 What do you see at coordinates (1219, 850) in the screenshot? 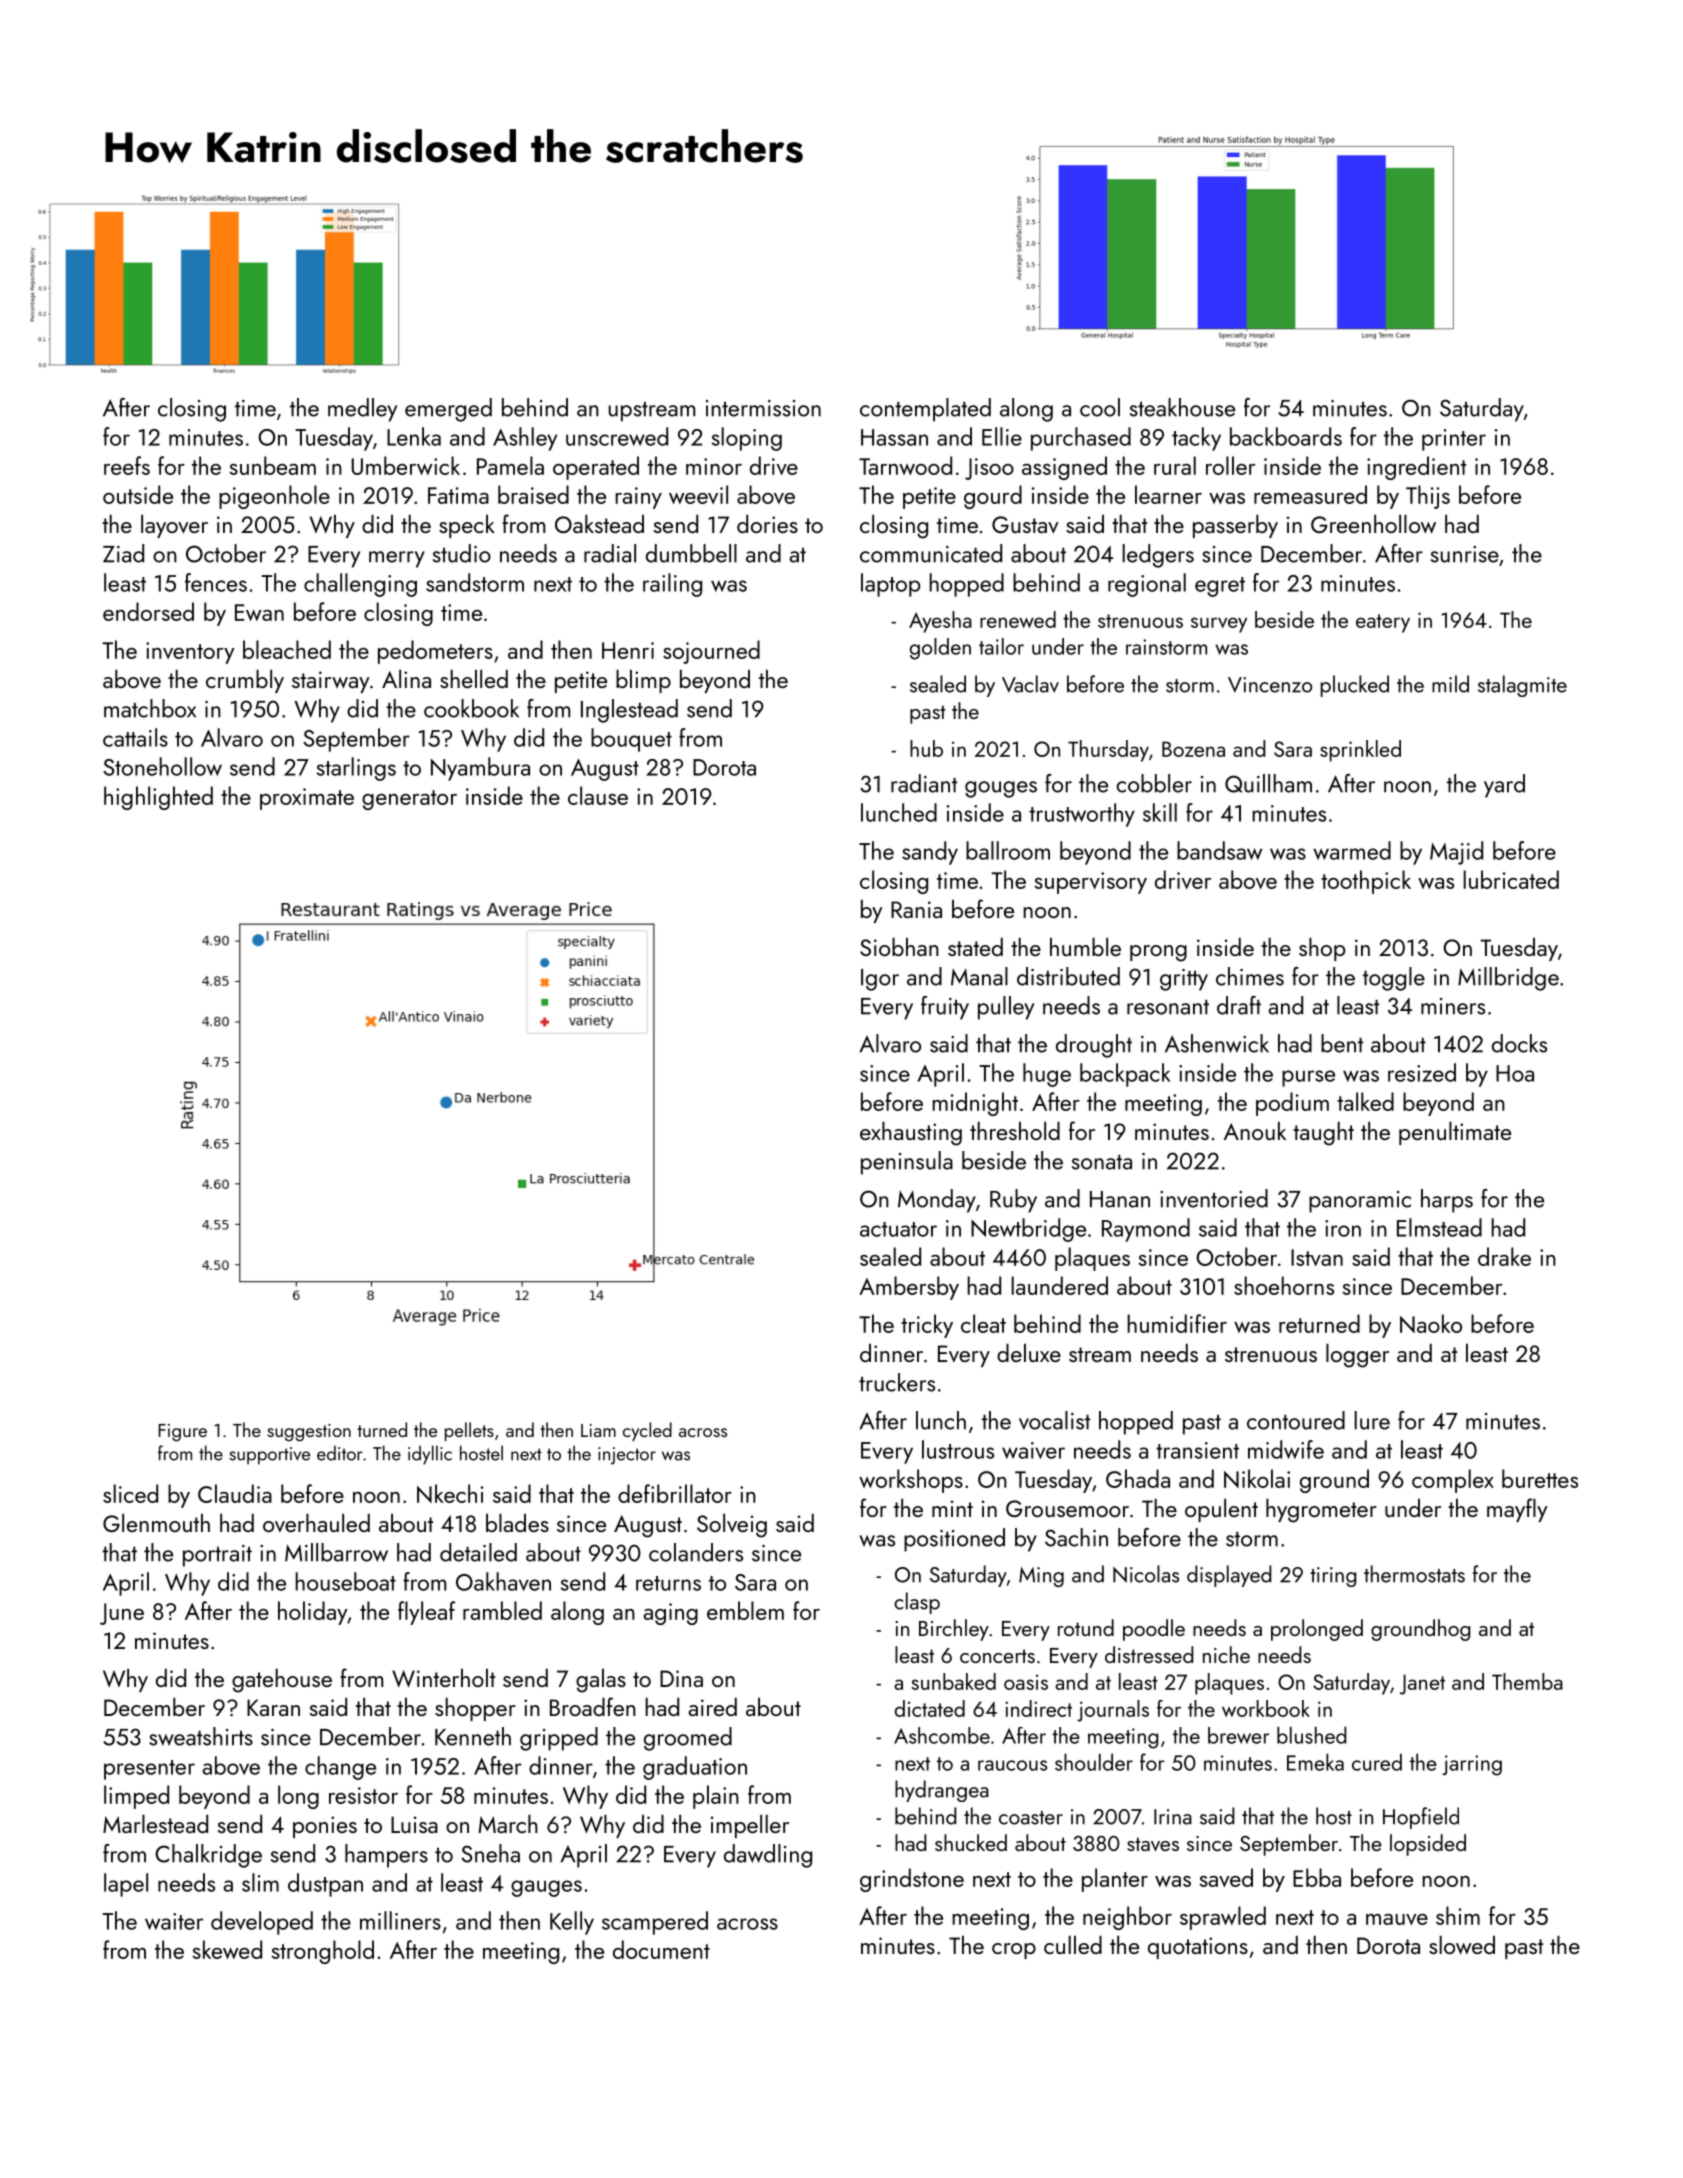
I see `bandsaw` at bounding box center [1219, 850].
